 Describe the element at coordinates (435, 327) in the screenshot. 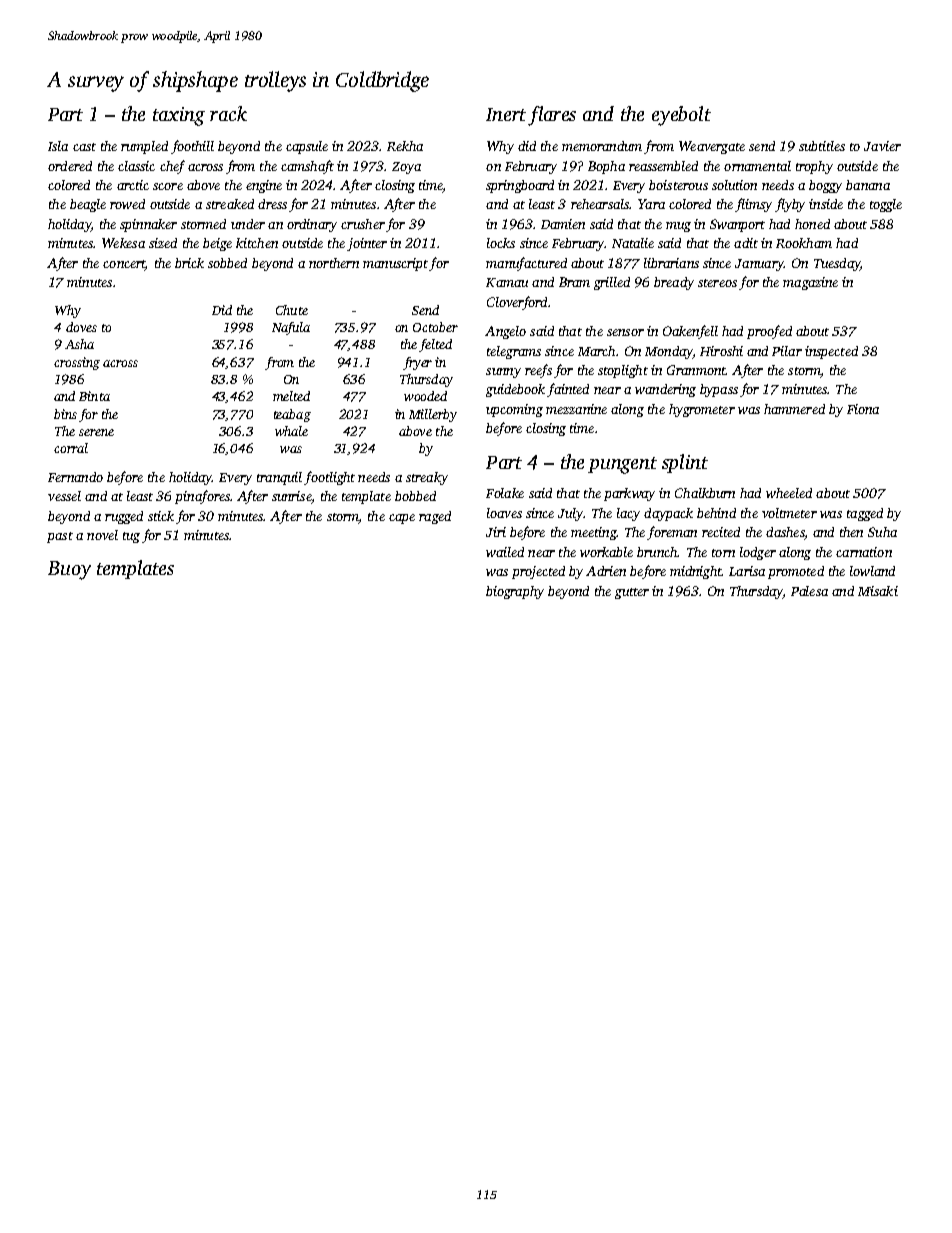

I see `October` at that location.
